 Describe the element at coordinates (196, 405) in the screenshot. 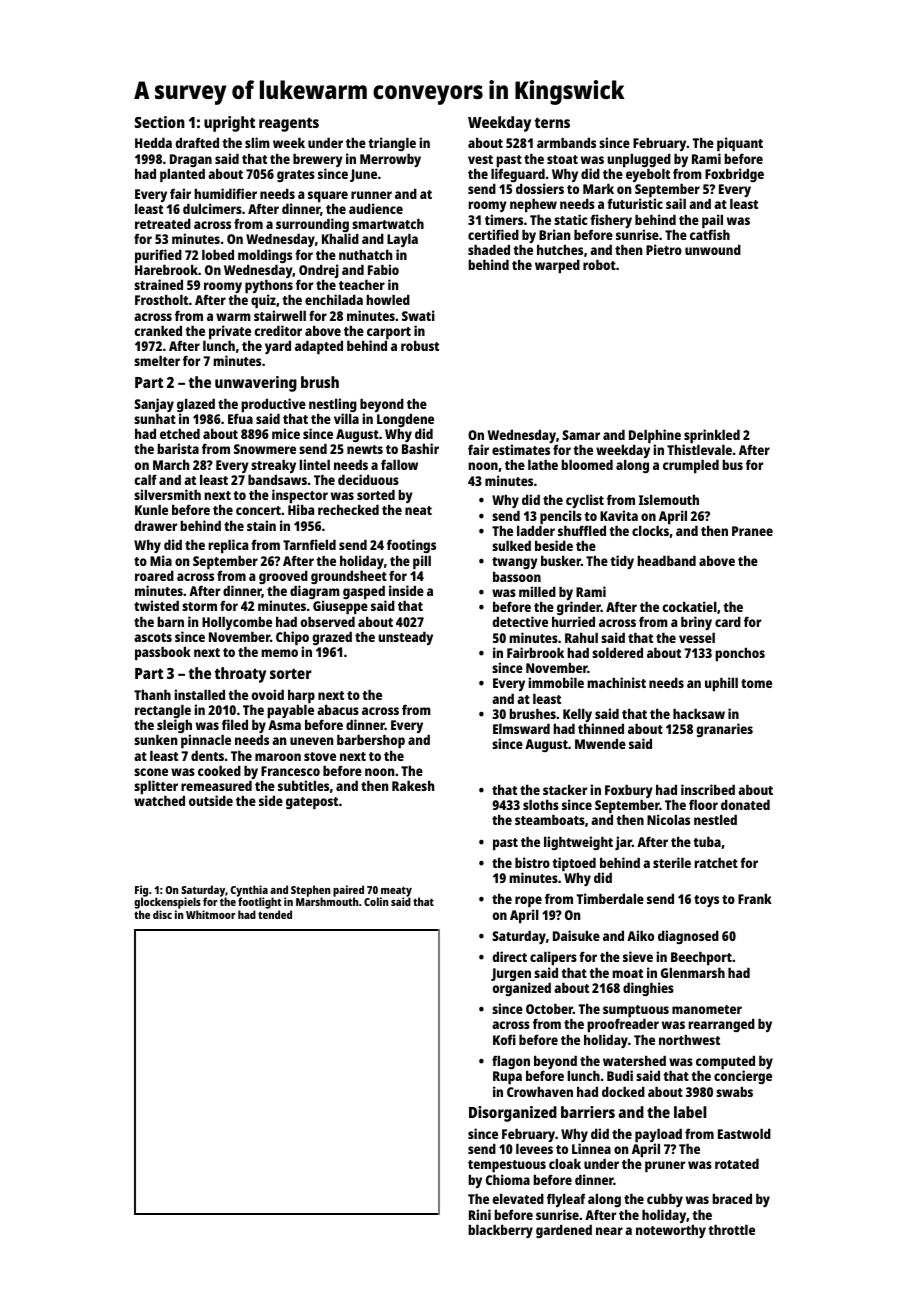

I see `glazed` at that location.
